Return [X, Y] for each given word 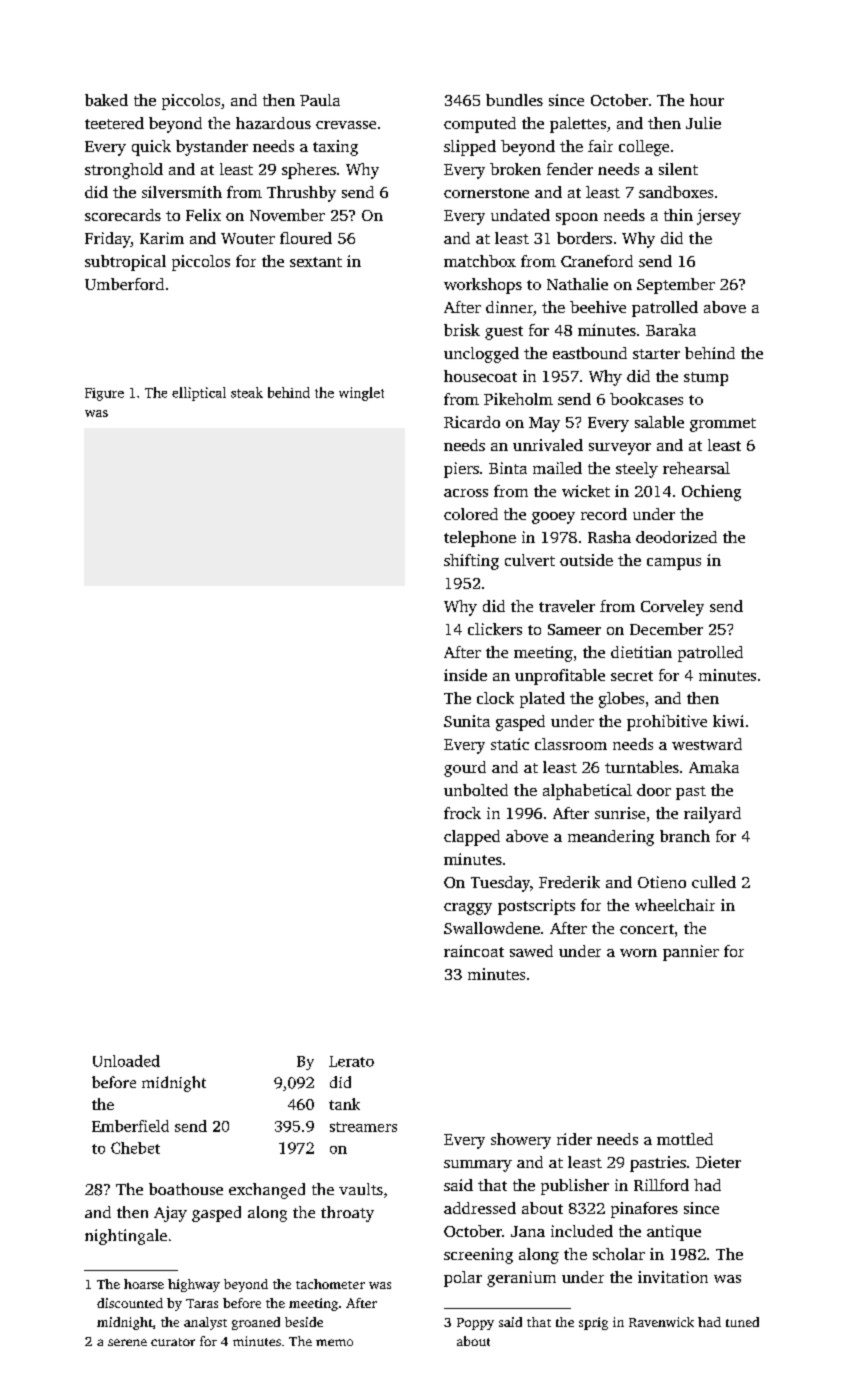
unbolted [476, 790]
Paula [320, 100]
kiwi [728, 721]
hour [707, 100]
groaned [256, 1323]
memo [334, 1342]
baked [106, 100]
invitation [673, 1277]
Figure [104, 394]
